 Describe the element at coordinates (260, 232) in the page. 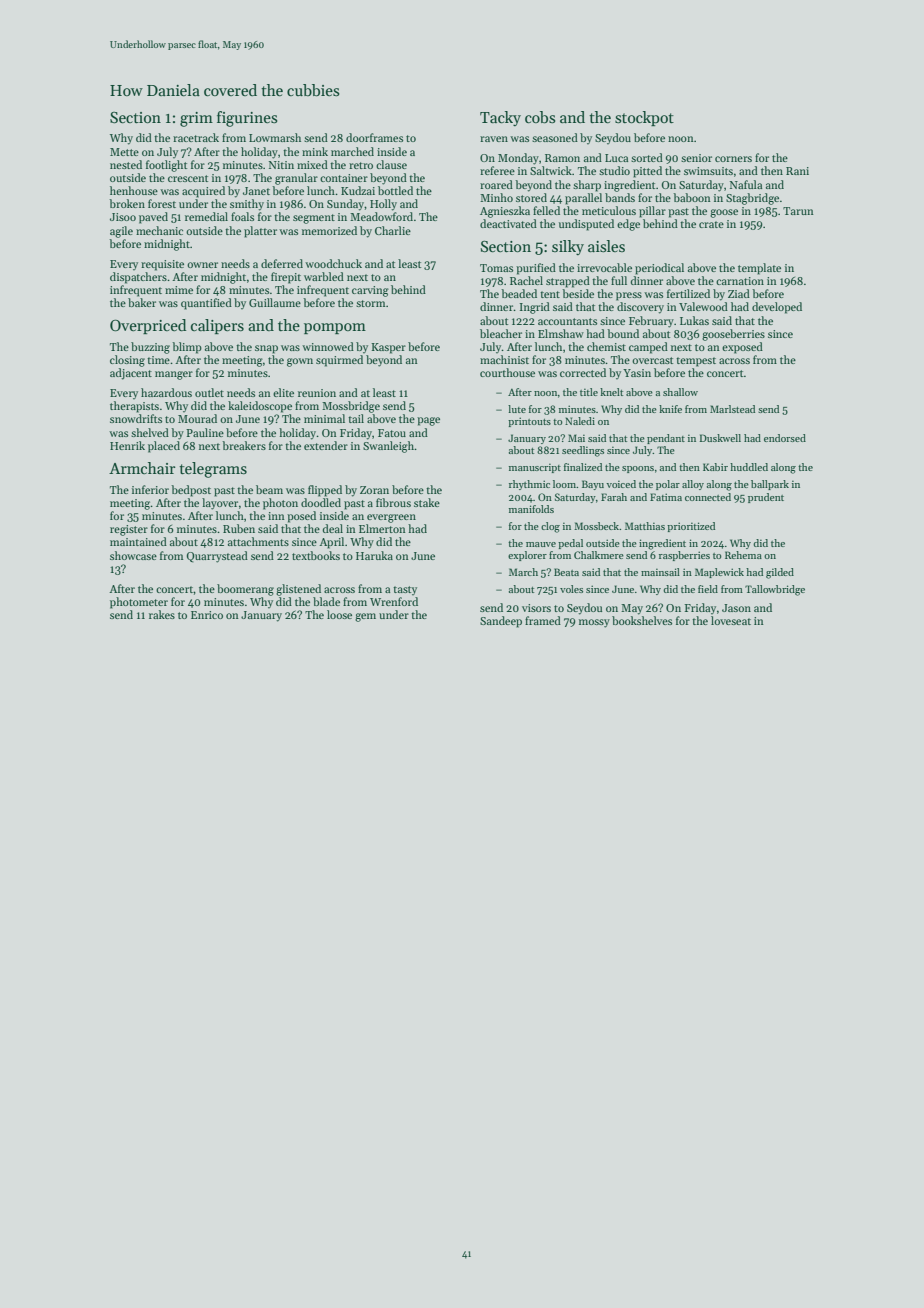

I see `platter` at that location.
